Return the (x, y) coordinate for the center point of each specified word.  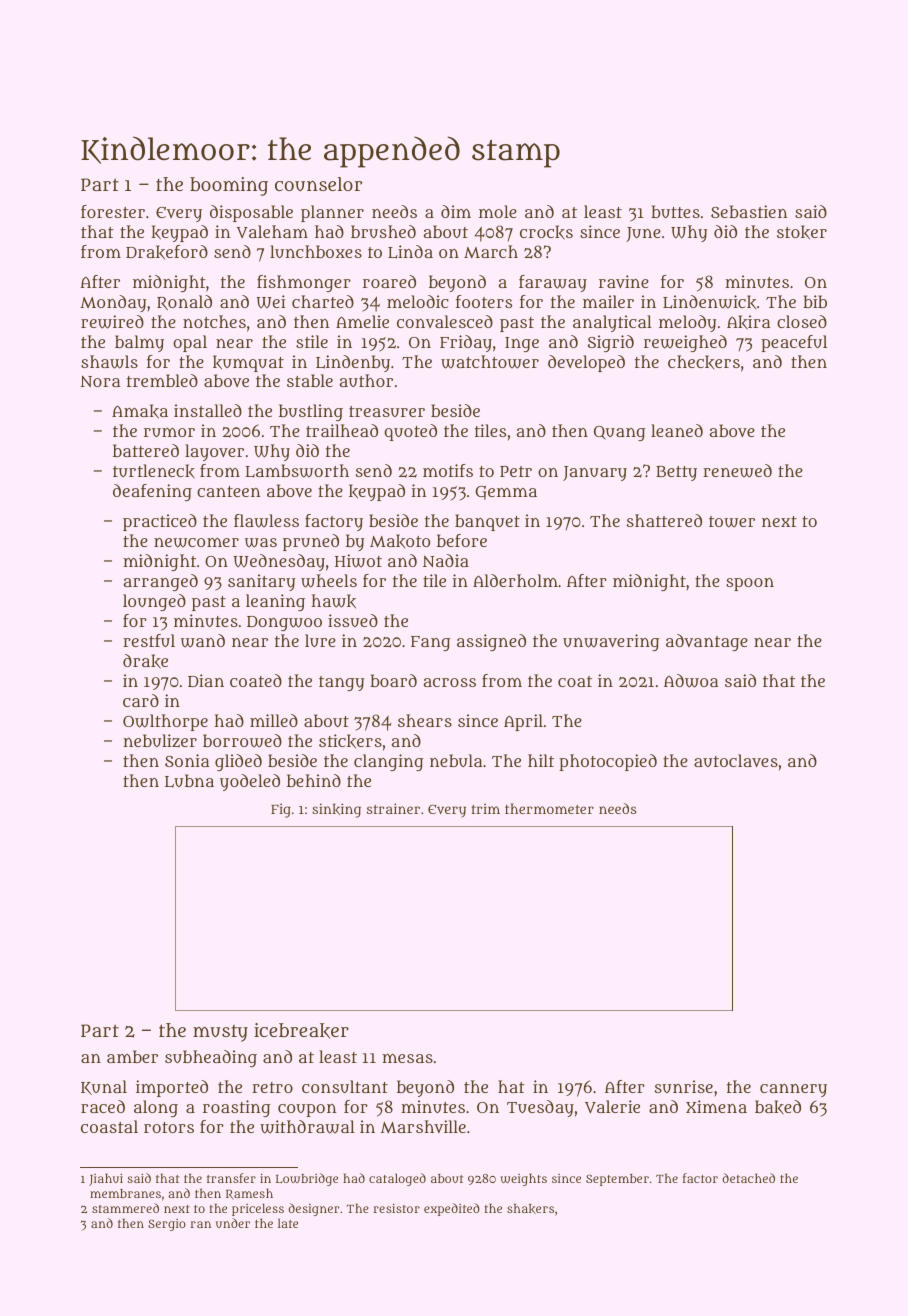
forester (113, 211)
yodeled (250, 782)
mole (498, 211)
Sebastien (749, 211)
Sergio (167, 1225)
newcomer (196, 543)
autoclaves (736, 760)
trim (485, 808)
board (393, 680)
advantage (707, 642)
